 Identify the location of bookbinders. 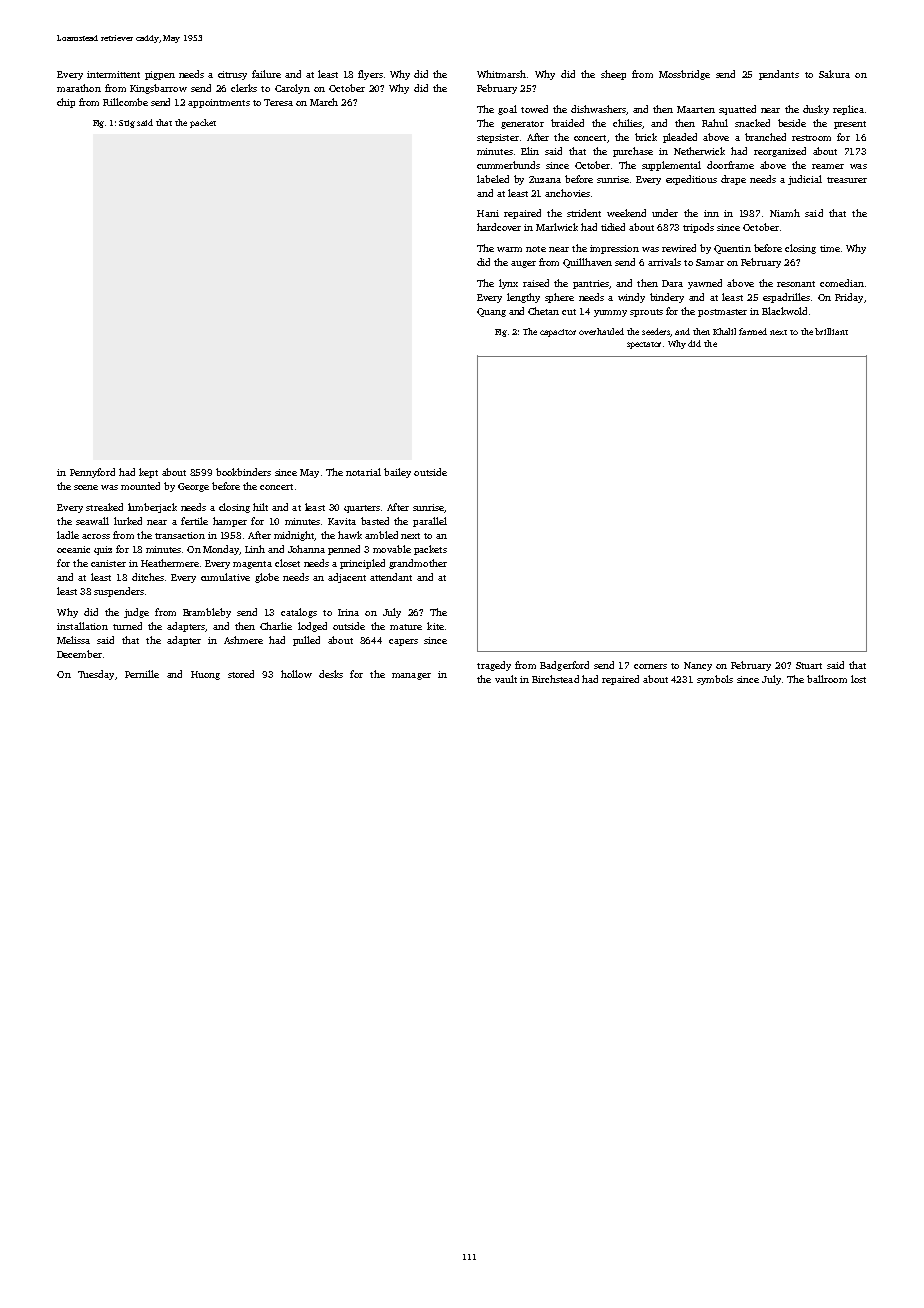
(243, 472).
